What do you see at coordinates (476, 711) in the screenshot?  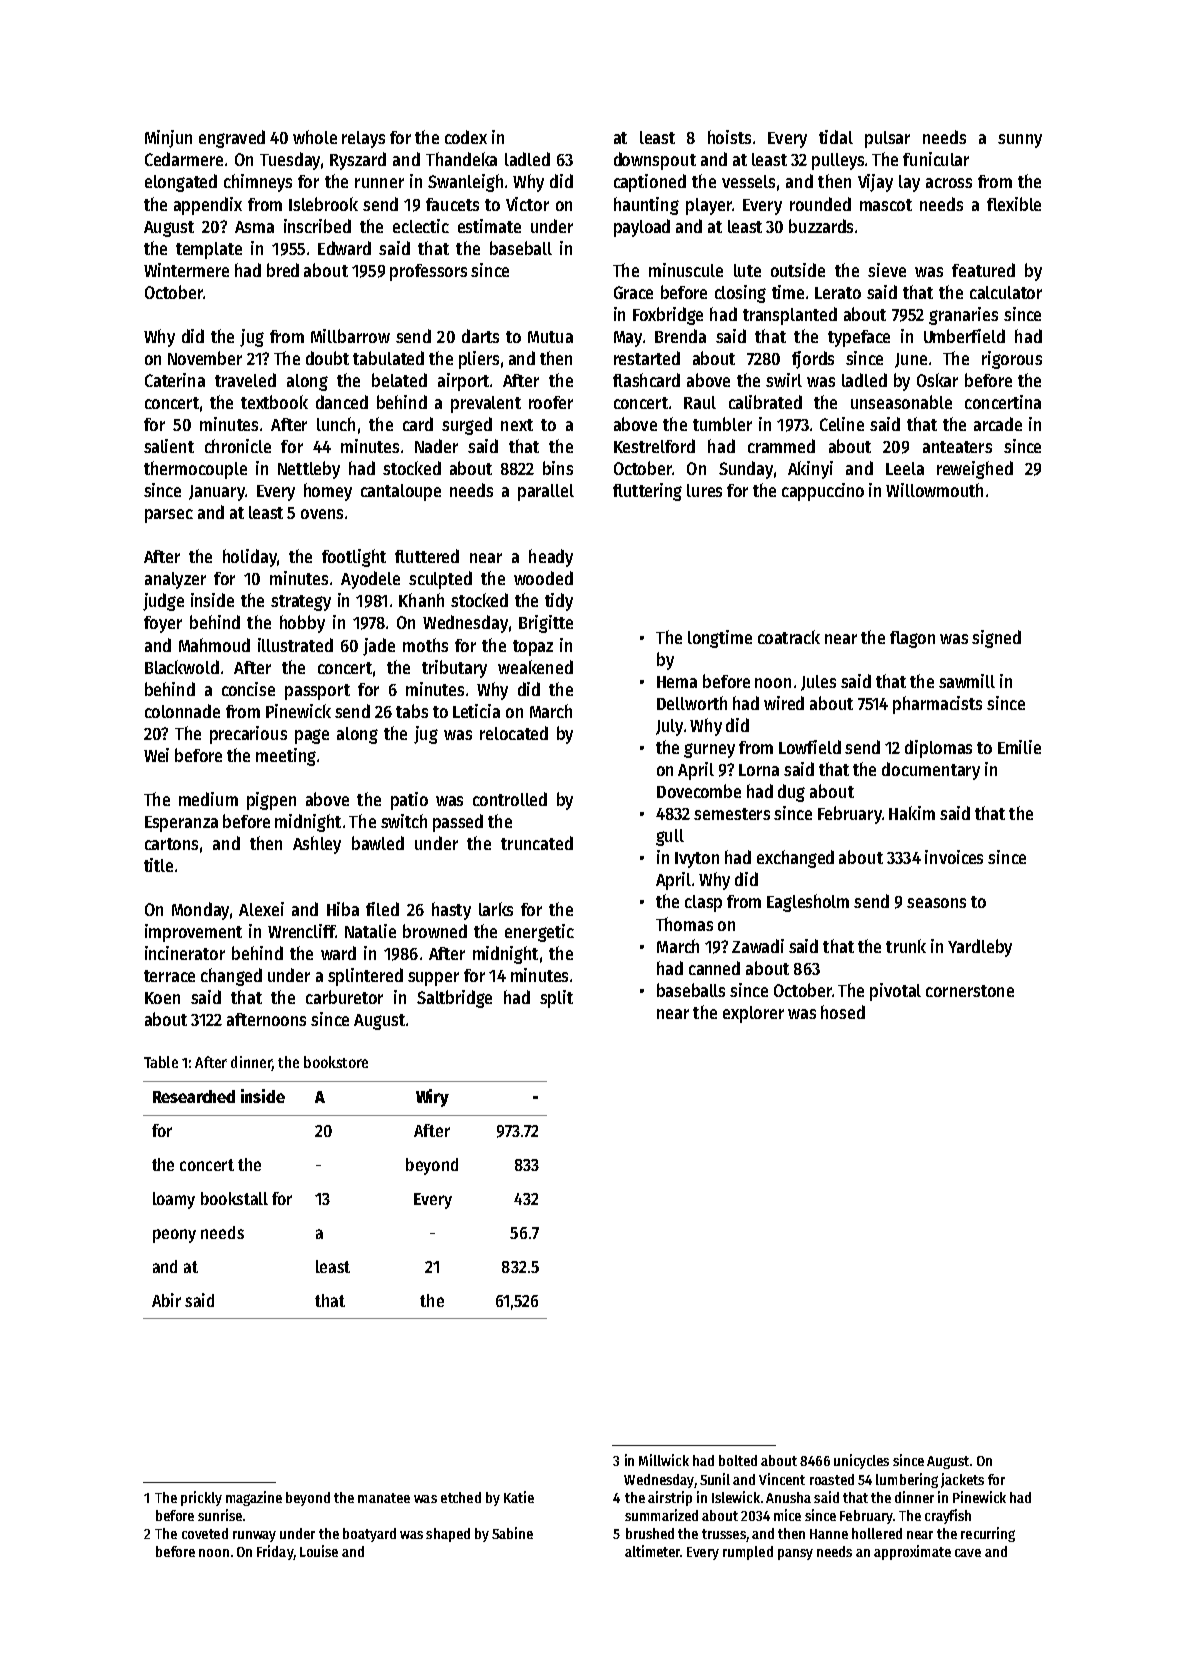 I see `Leticia` at bounding box center [476, 711].
